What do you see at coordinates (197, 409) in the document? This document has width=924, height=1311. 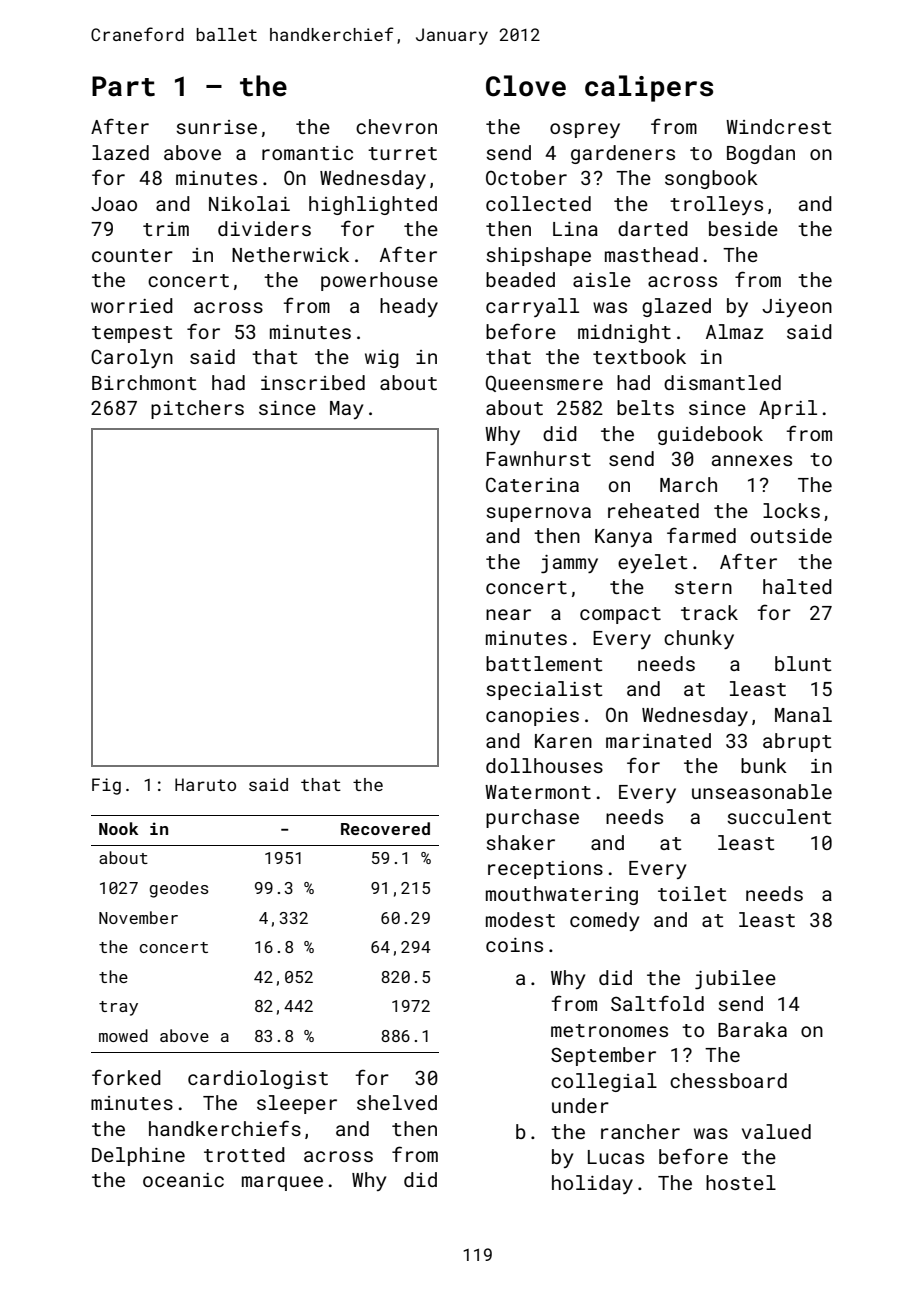 I see `pitchers` at bounding box center [197, 409].
